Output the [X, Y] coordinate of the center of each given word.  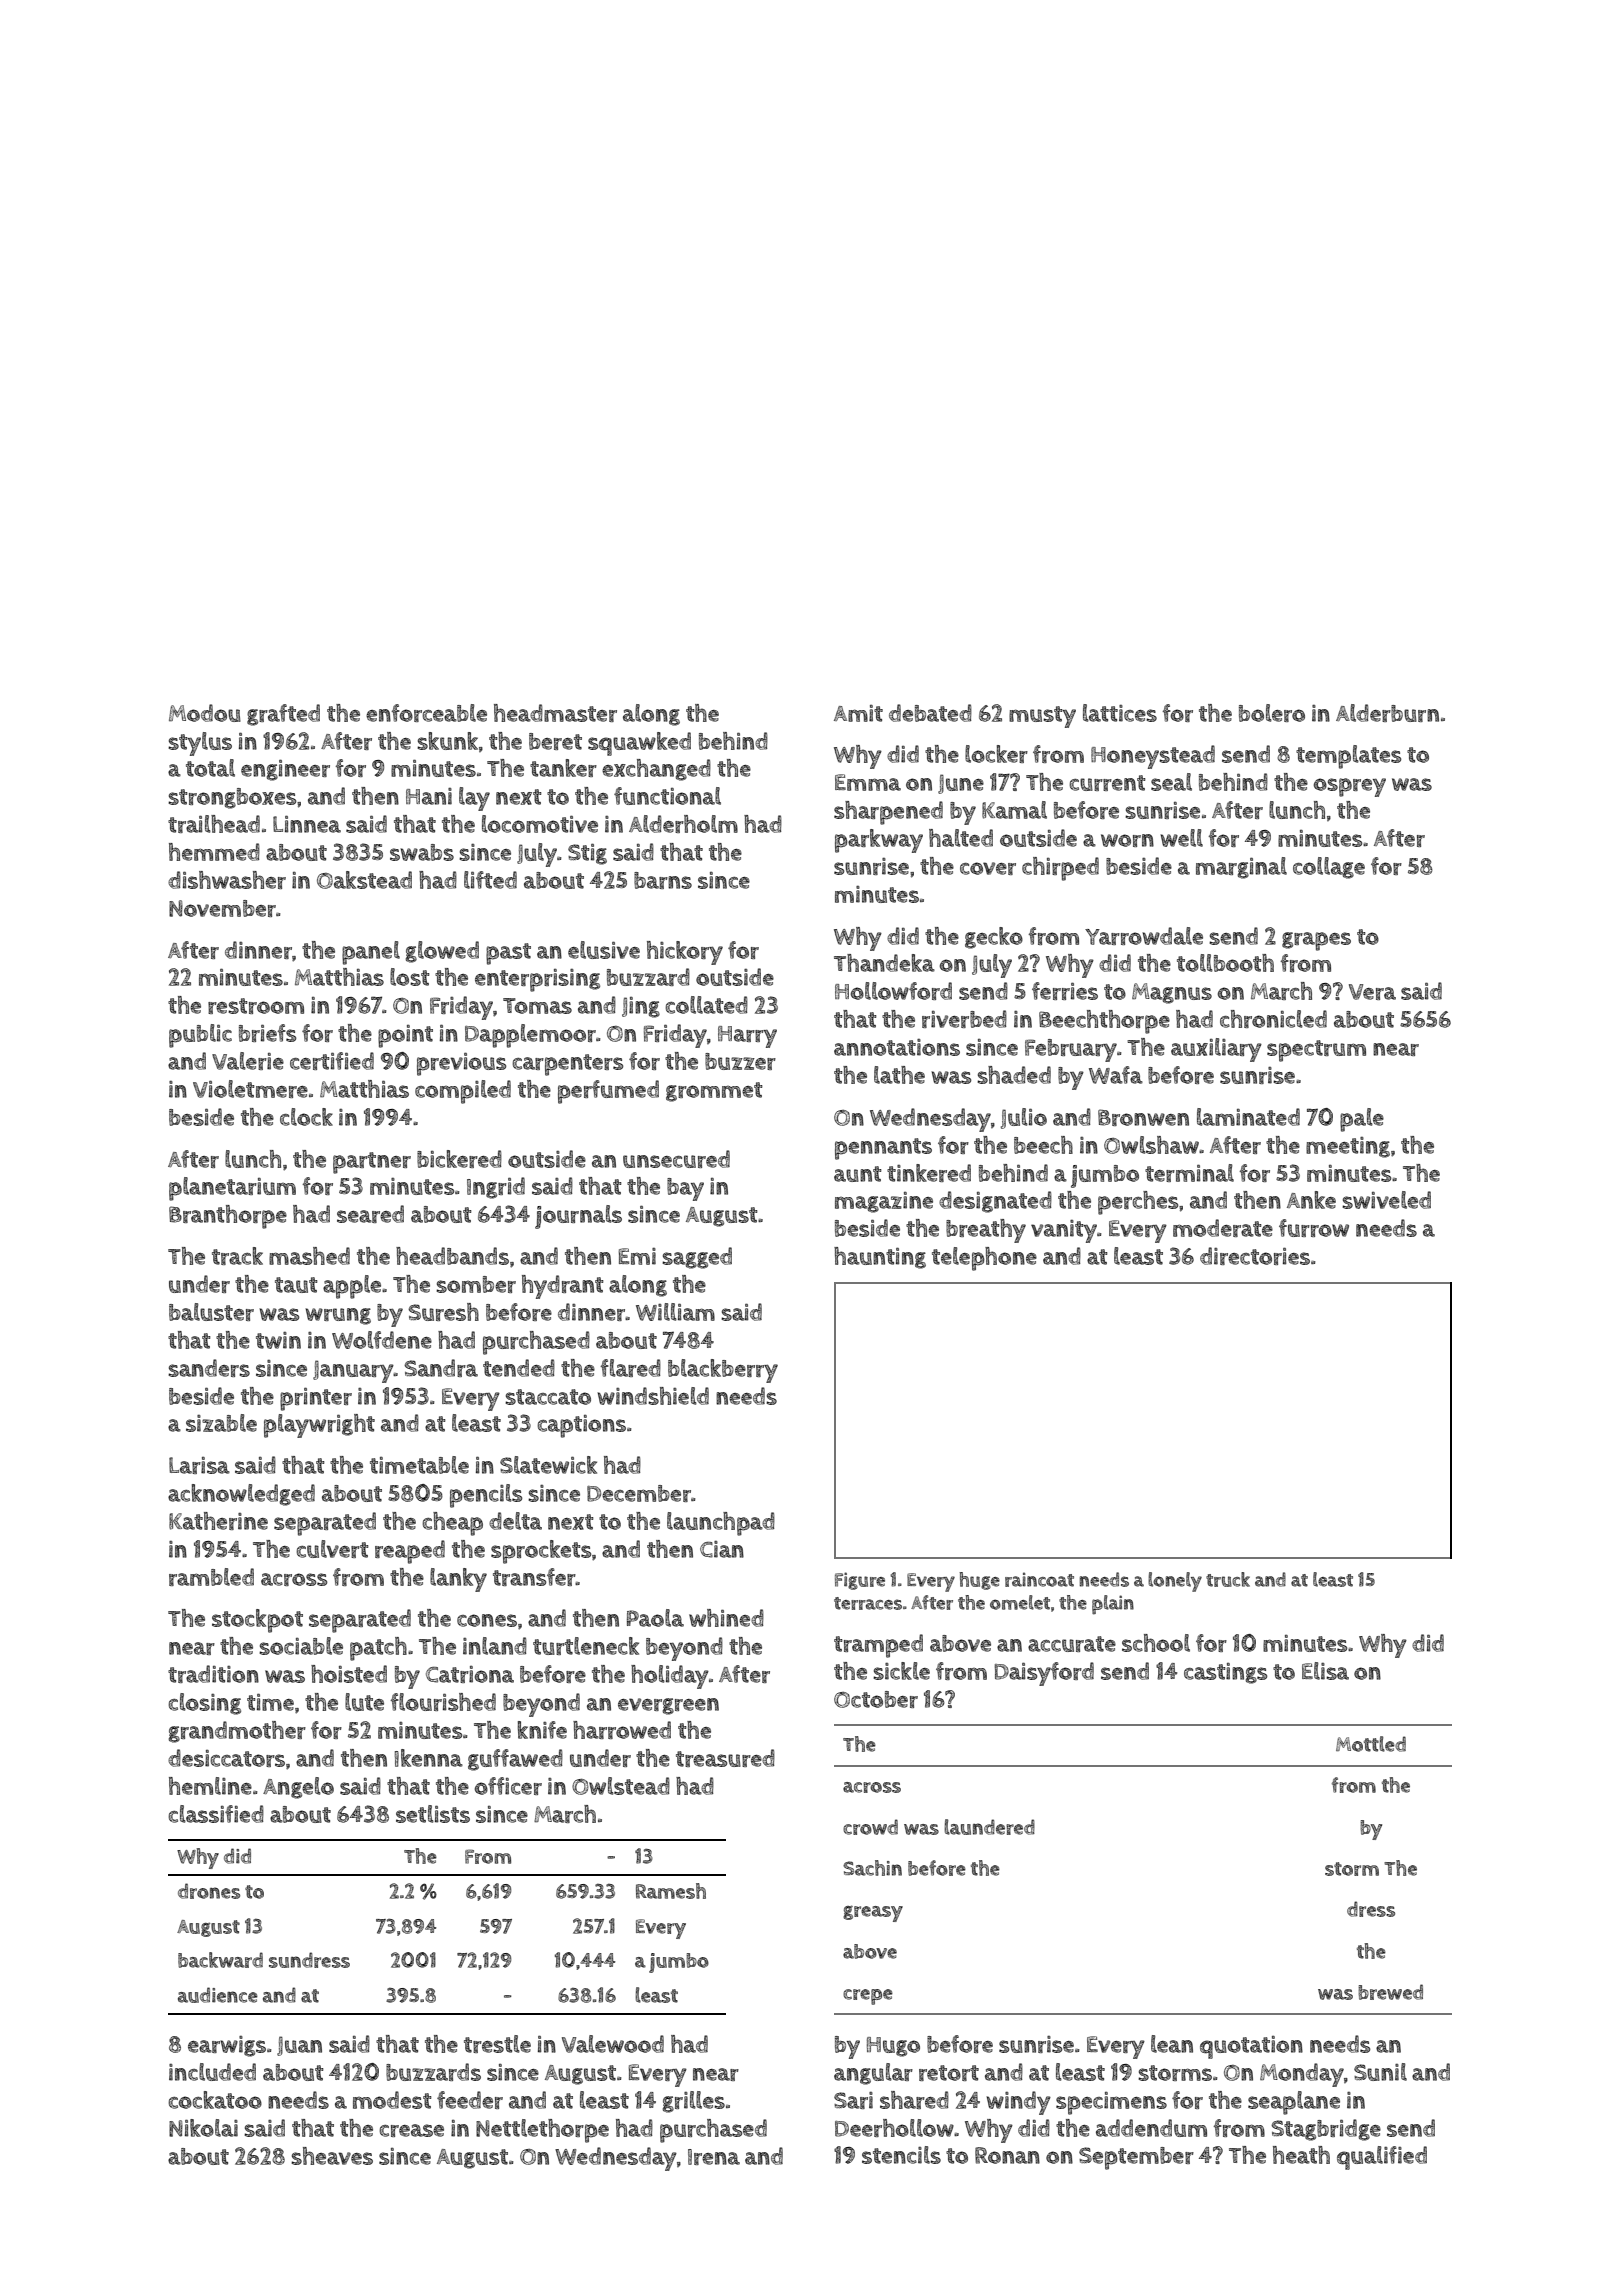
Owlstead [621, 1786]
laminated [1248, 1117]
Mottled [1371, 1744]
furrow [1314, 1228]
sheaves [332, 2156]
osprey [1350, 787]
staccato [548, 1397]
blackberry [723, 1371]
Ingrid [496, 1188]
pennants [883, 1149]
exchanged [656, 770]
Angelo [298, 1788]
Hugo [893, 2047]
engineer [285, 770]
